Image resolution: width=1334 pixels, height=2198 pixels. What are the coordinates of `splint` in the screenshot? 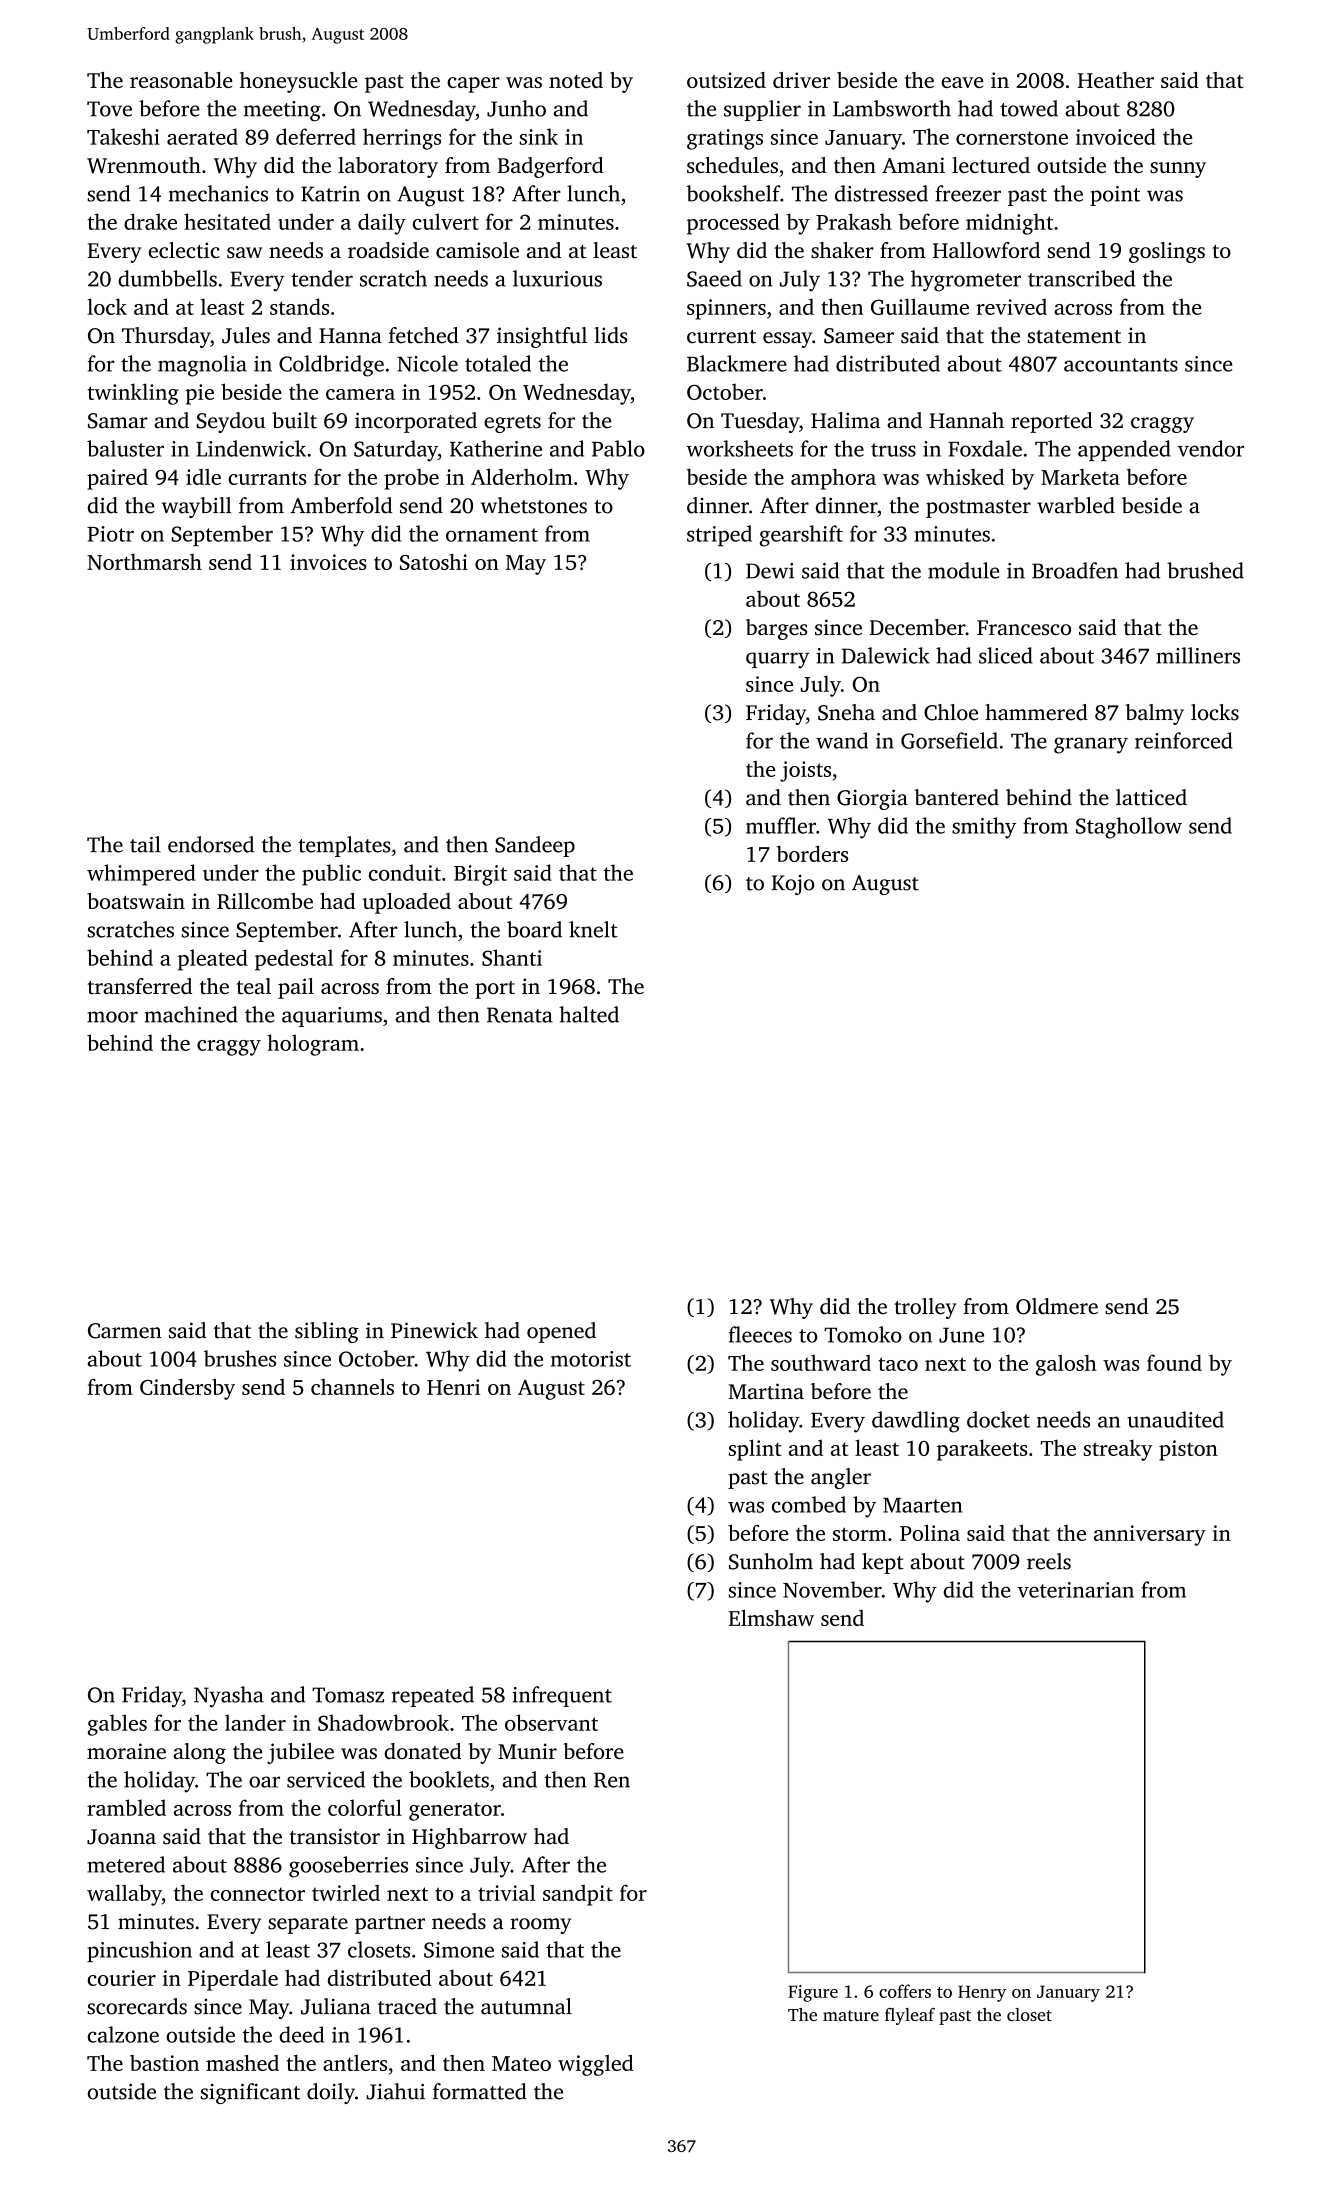 It's located at (755, 1450).
